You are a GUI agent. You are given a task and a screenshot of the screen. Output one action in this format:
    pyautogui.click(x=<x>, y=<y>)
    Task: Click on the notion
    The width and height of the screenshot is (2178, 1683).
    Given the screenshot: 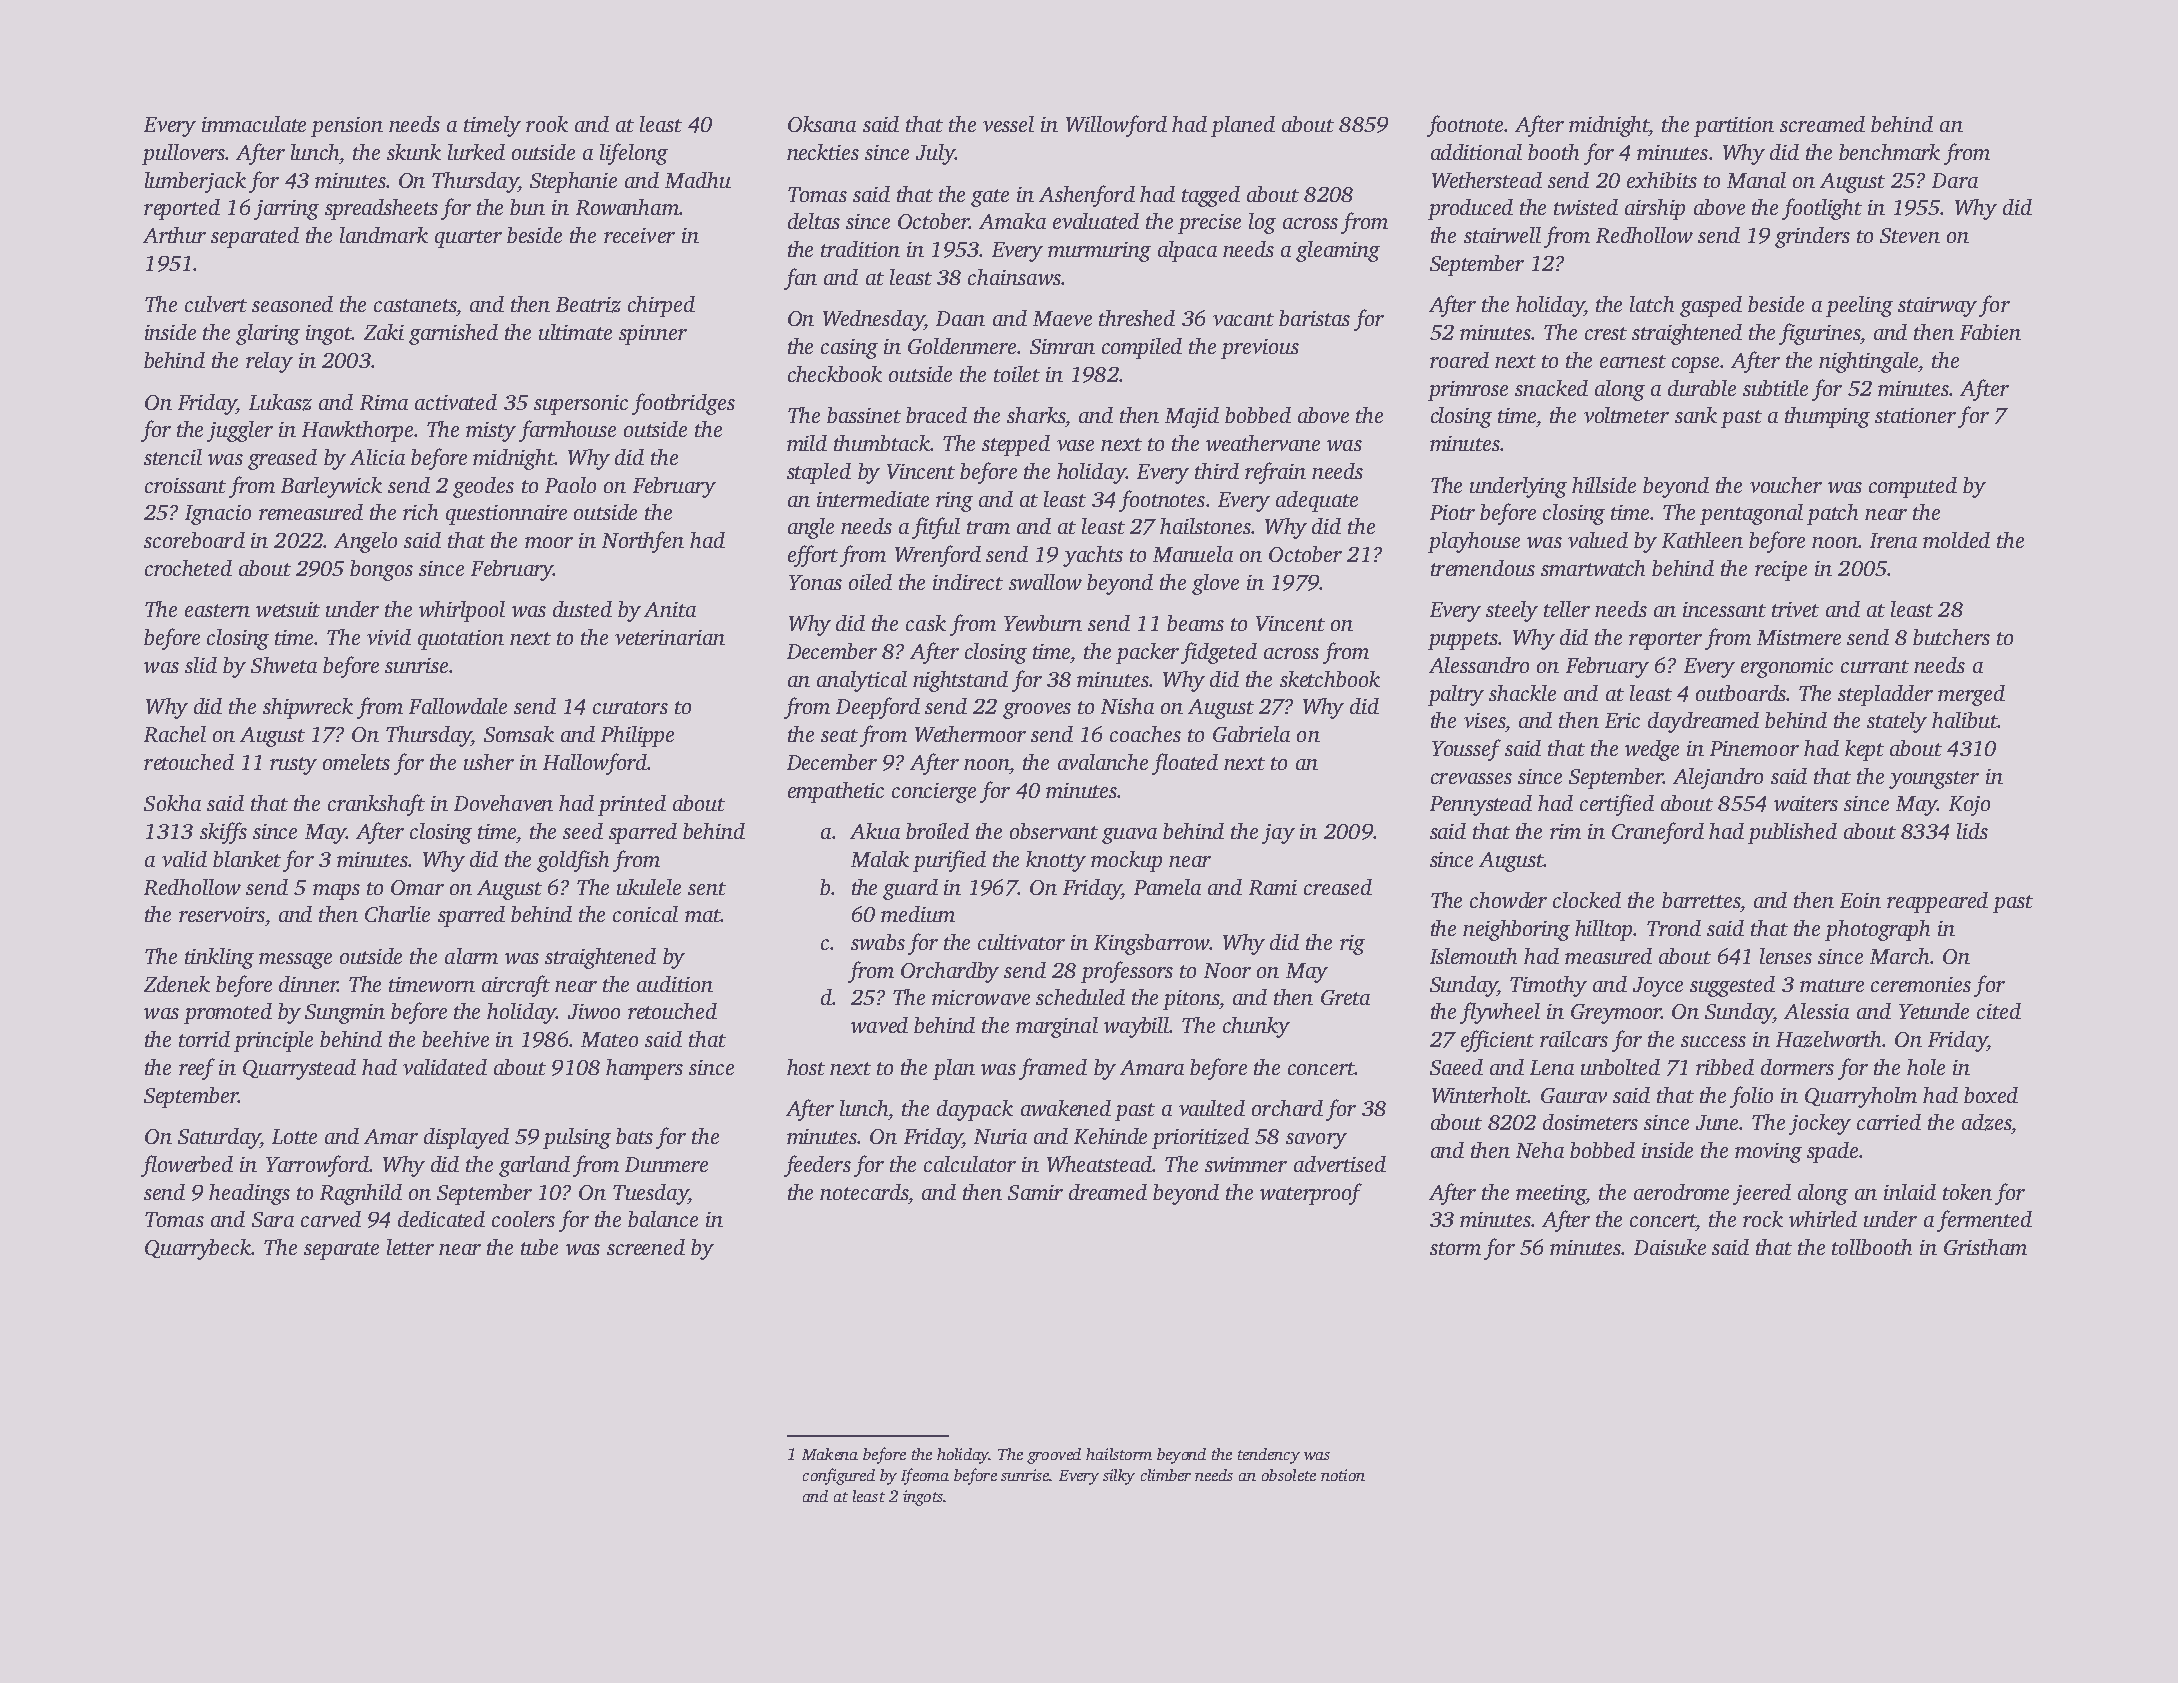 What is the action you would take?
    pyautogui.click(x=1343, y=1475)
